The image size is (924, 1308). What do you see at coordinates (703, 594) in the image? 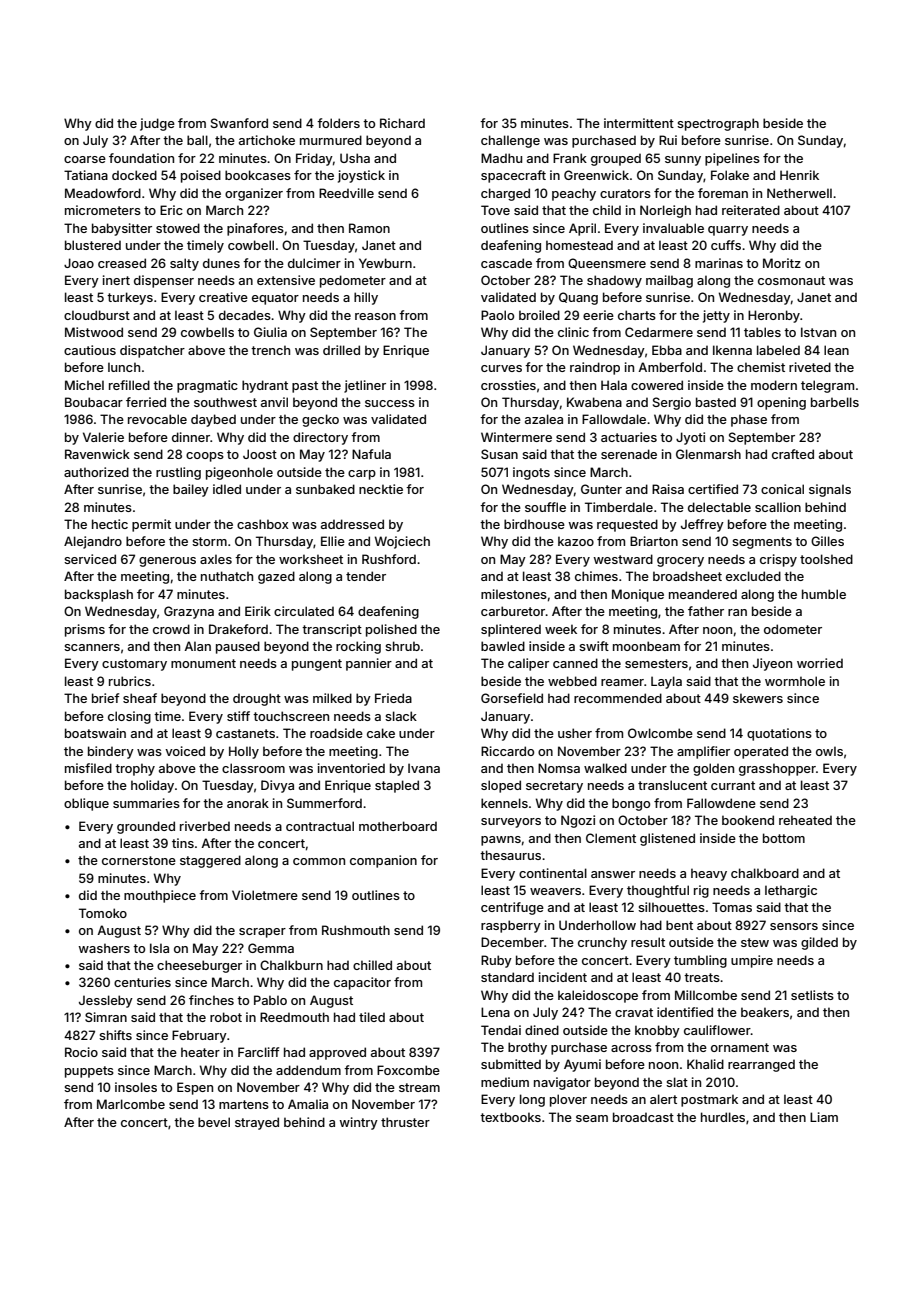
I see `meandered` at bounding box center [703, 594].
